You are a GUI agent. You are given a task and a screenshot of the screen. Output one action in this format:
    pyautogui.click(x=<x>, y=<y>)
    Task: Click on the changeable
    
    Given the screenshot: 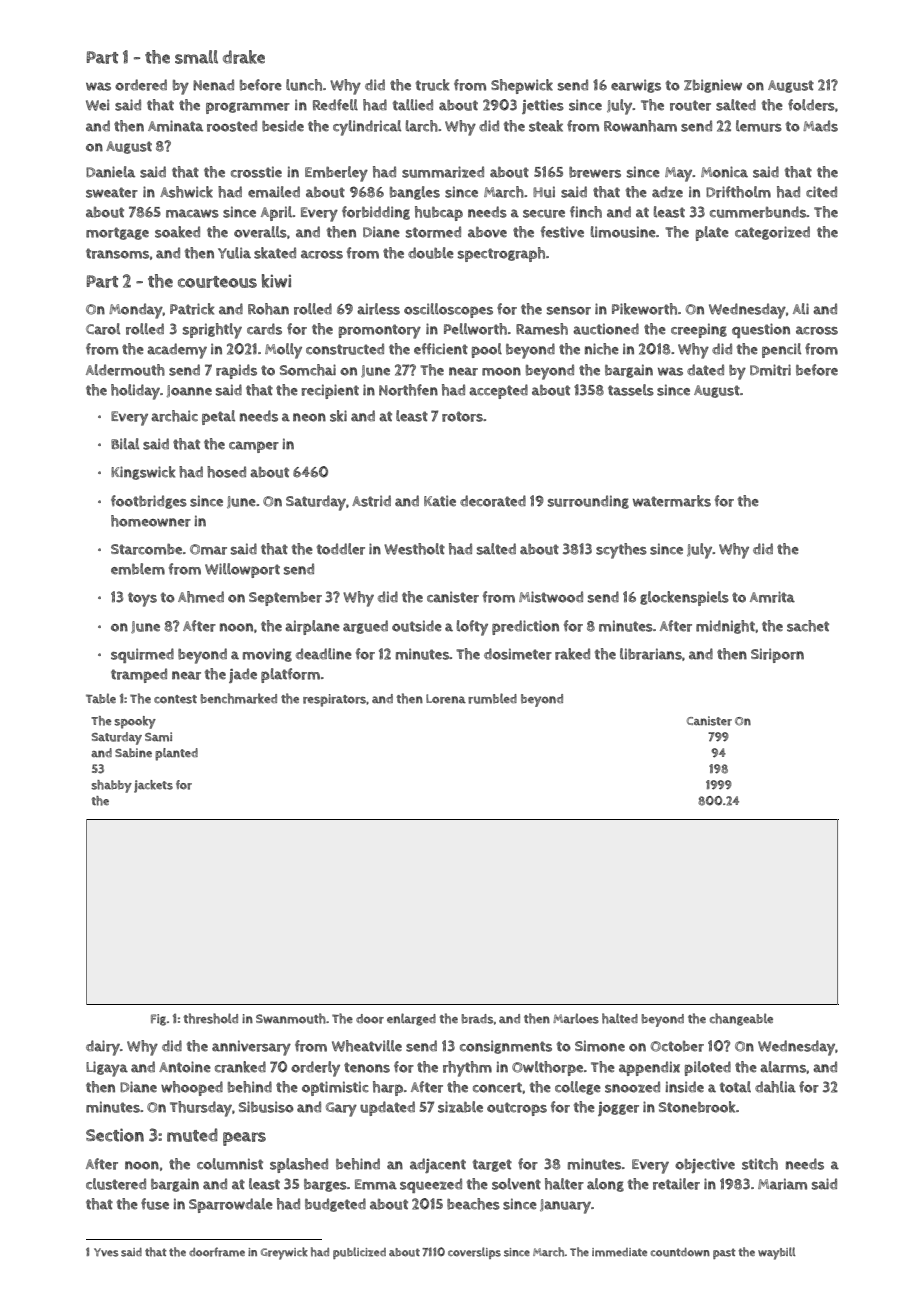 What is the action you would take?
    pyautogui.click(x=741, y=1019)
